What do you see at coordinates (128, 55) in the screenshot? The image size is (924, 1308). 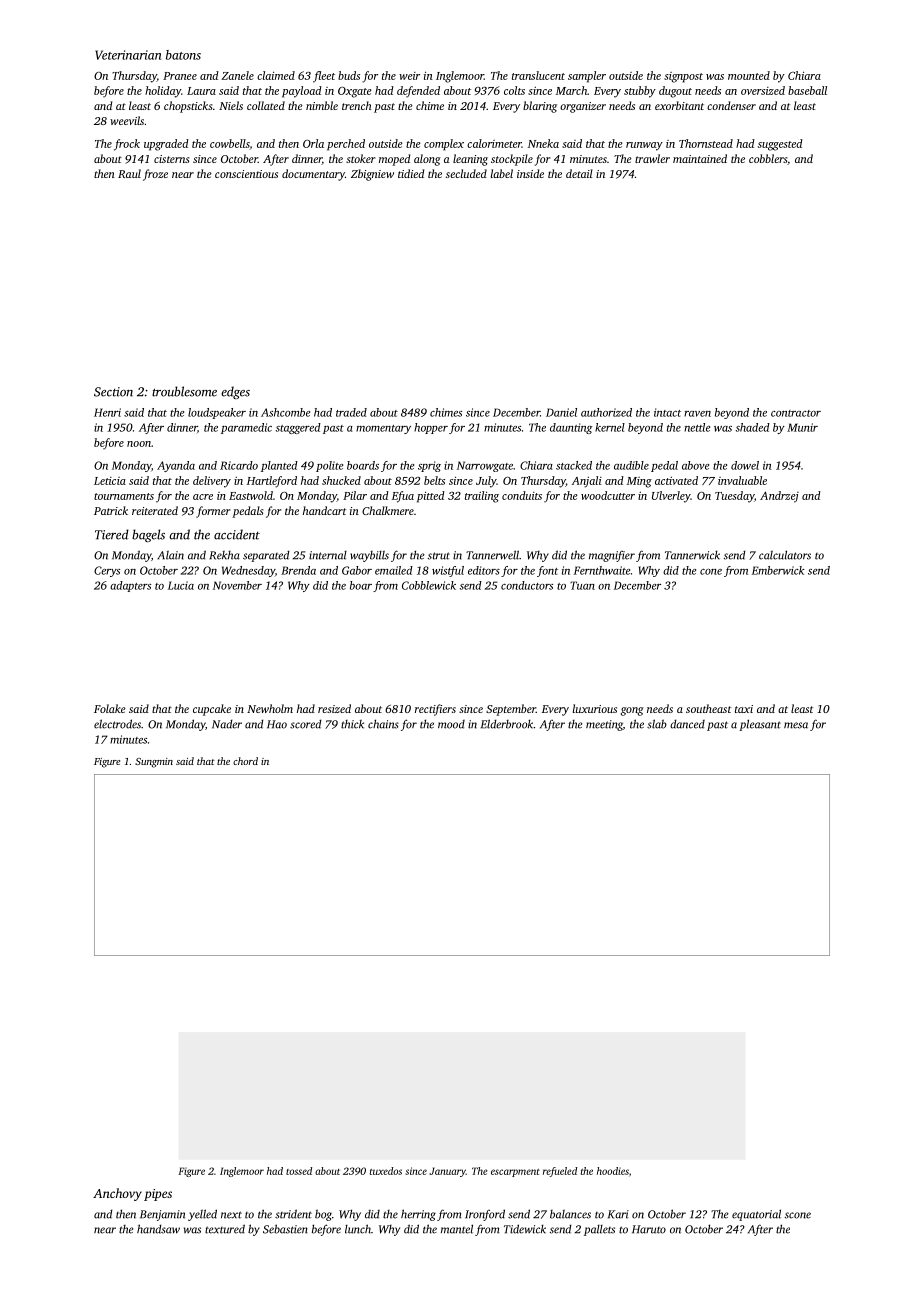 I see `Veterinarian` at bounding box center [128, 55].
